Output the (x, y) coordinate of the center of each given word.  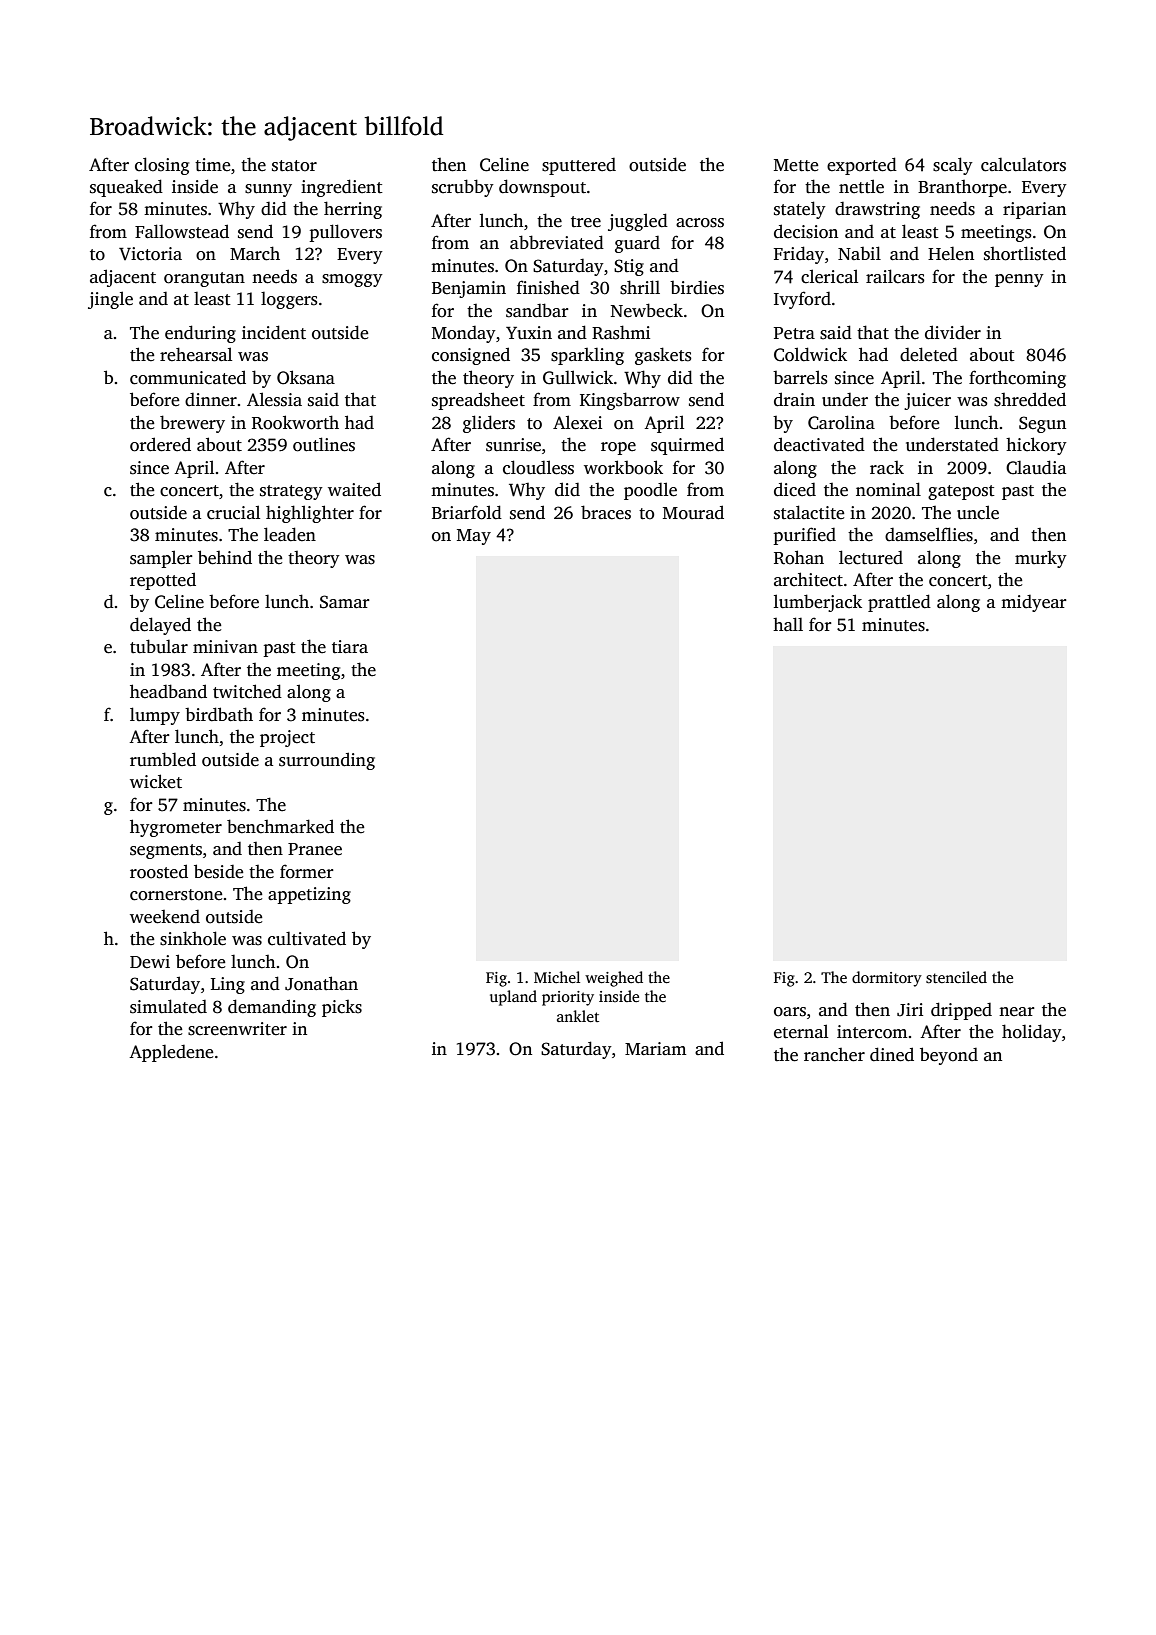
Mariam (655, 1048)
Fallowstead (182, 231)
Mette (796, 165)
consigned (471, 356)
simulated (168, 1006)
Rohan (799, 557)
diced (795, 489)
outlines (324, 444)
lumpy (155, 716)
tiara (350, 647)
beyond (949, 1056)
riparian (1034, 210)
